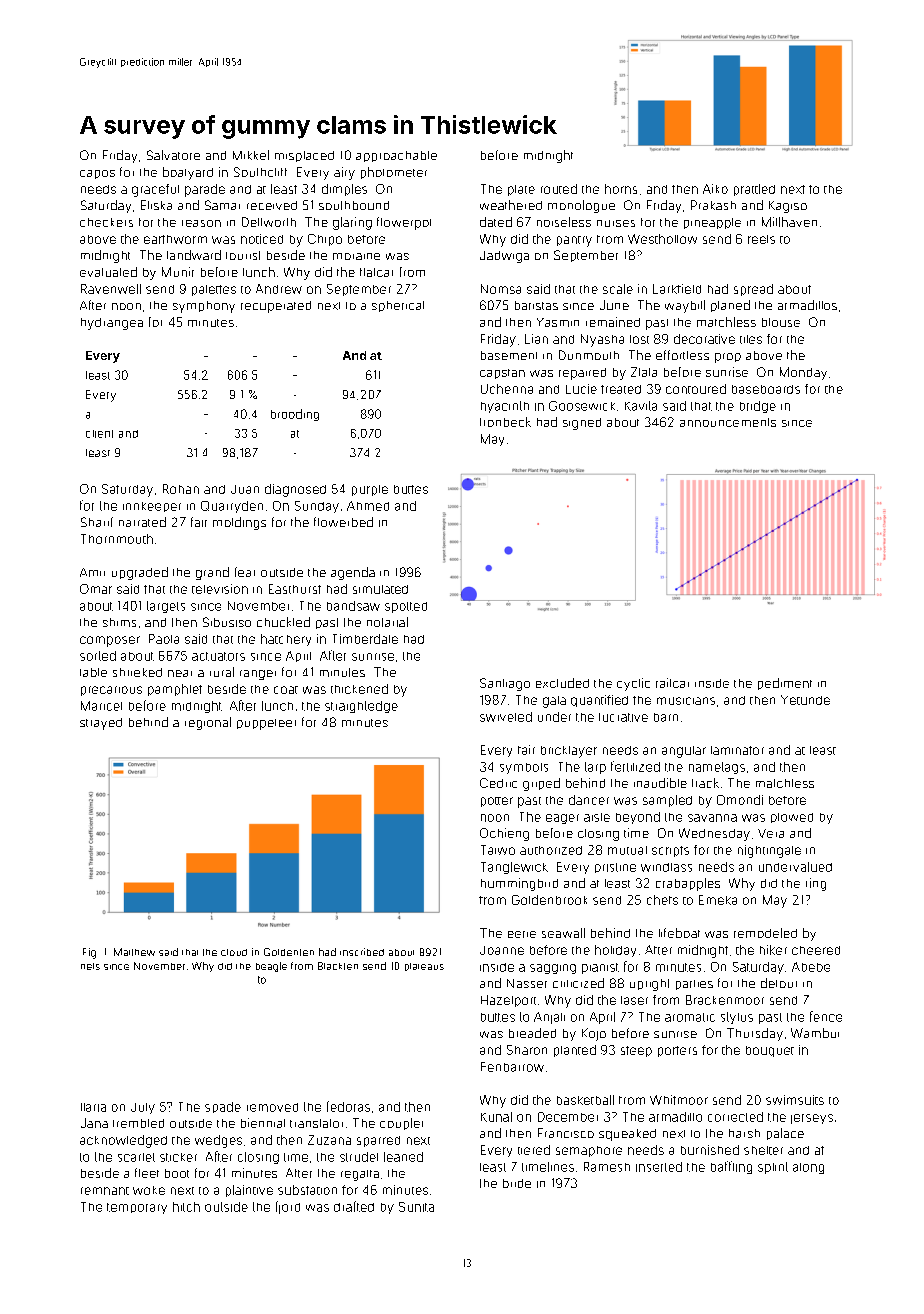 The image size is (924, 1314). What do you see at coordinates (208, 723) in the screenshot?
I see `regional` at bounding box center [208, 723].
